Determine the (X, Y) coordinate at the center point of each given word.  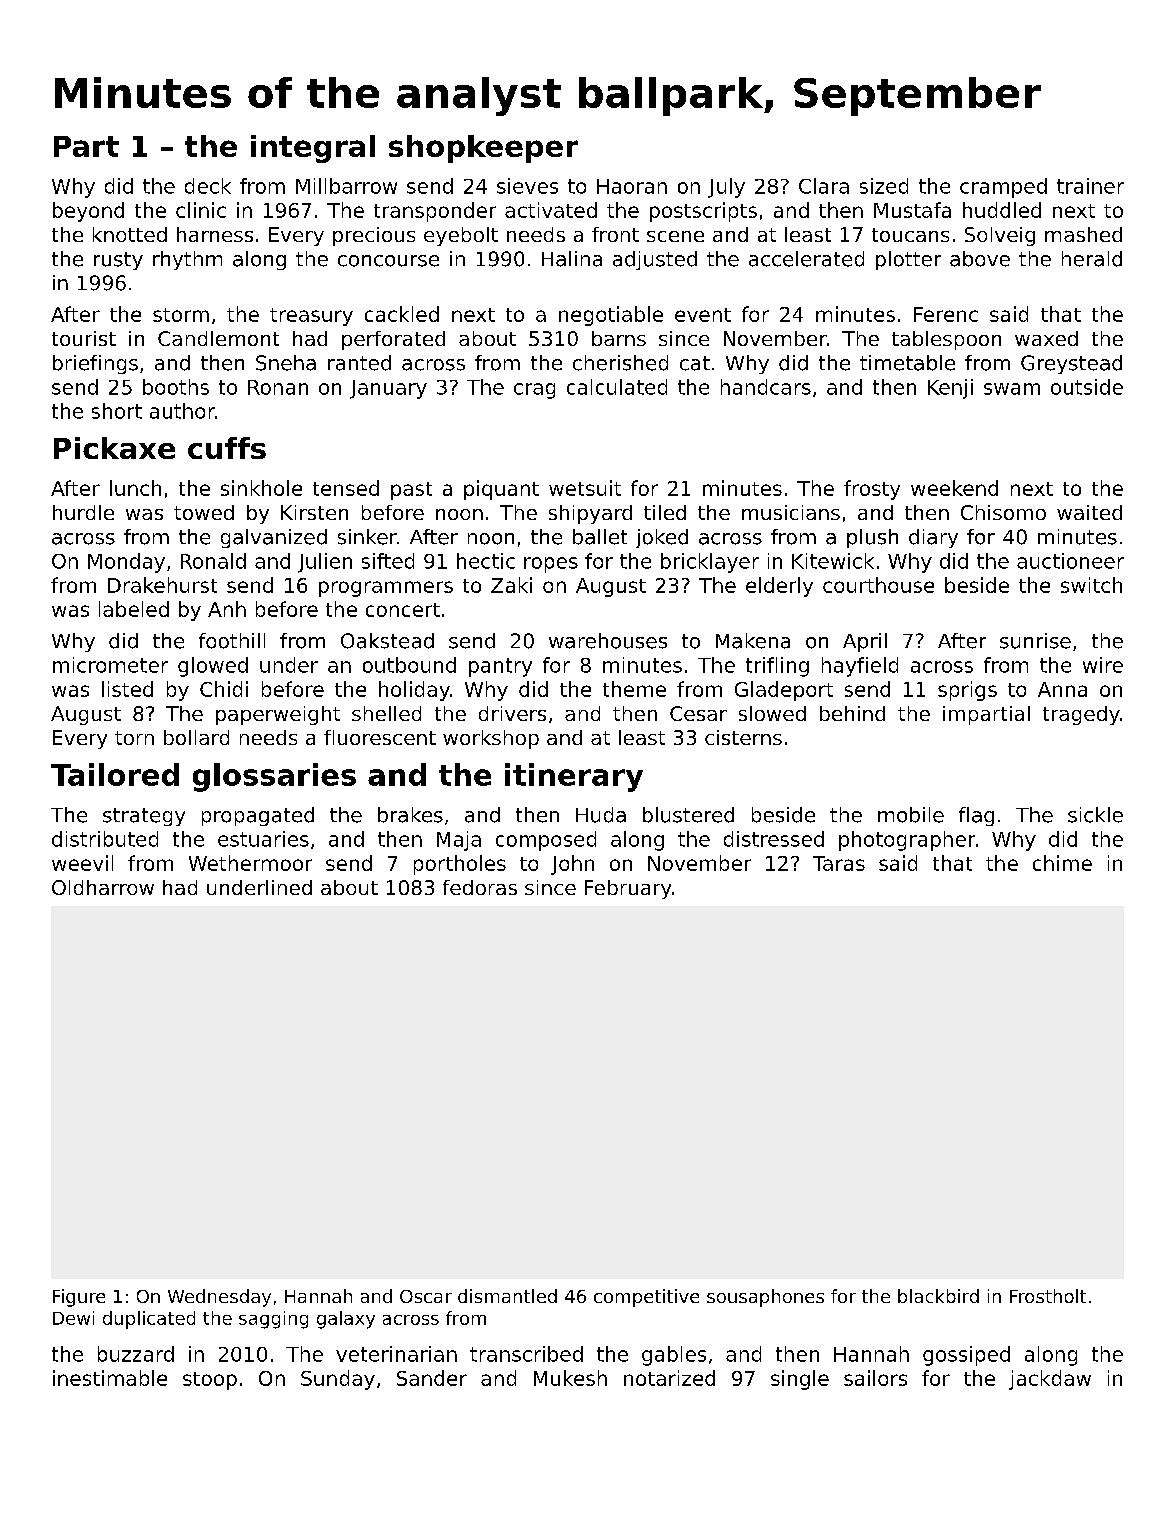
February (628, 889)
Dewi (73, 1318)
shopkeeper (483, 149)
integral (313, 149)
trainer (1090, 186)
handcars (766, 387)
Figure (79, 1298)
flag (976, 816)
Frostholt (1048, 1296)
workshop (491, 739)
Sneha (286, 363)
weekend (954, 488)
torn (134, 738)
